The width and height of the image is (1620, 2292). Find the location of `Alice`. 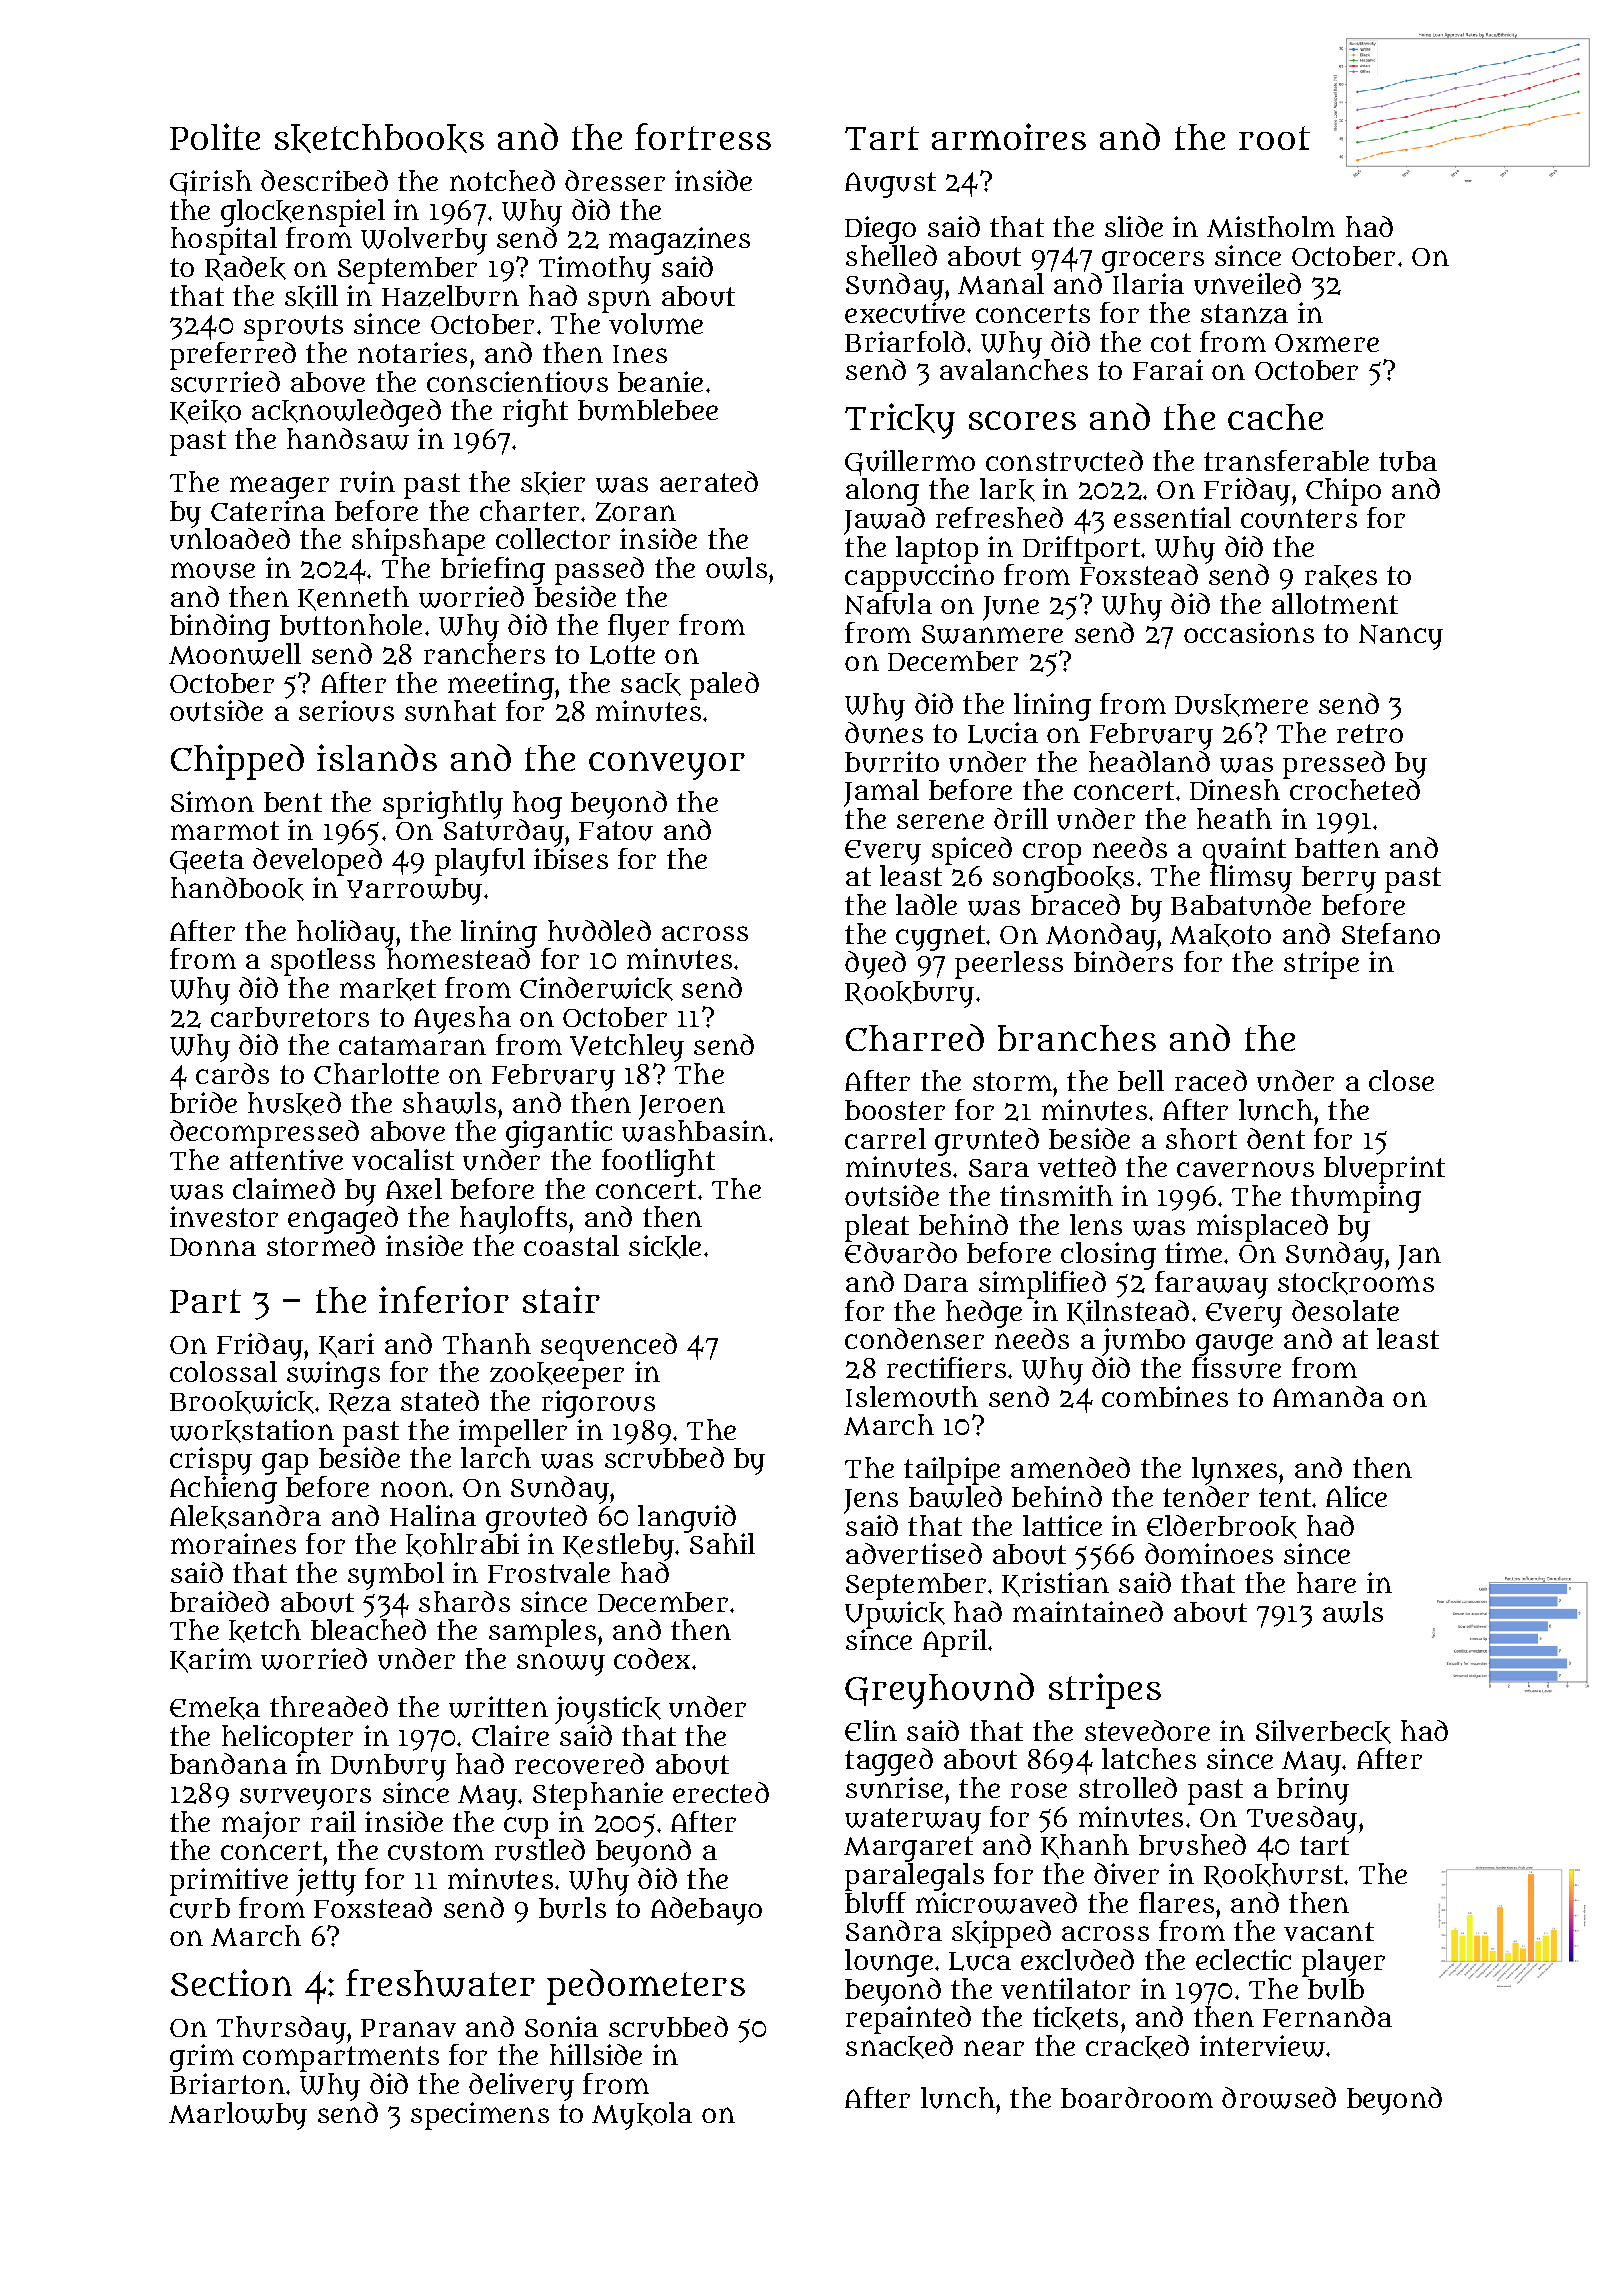

Alice is located at coordinates (1356, 1496).
